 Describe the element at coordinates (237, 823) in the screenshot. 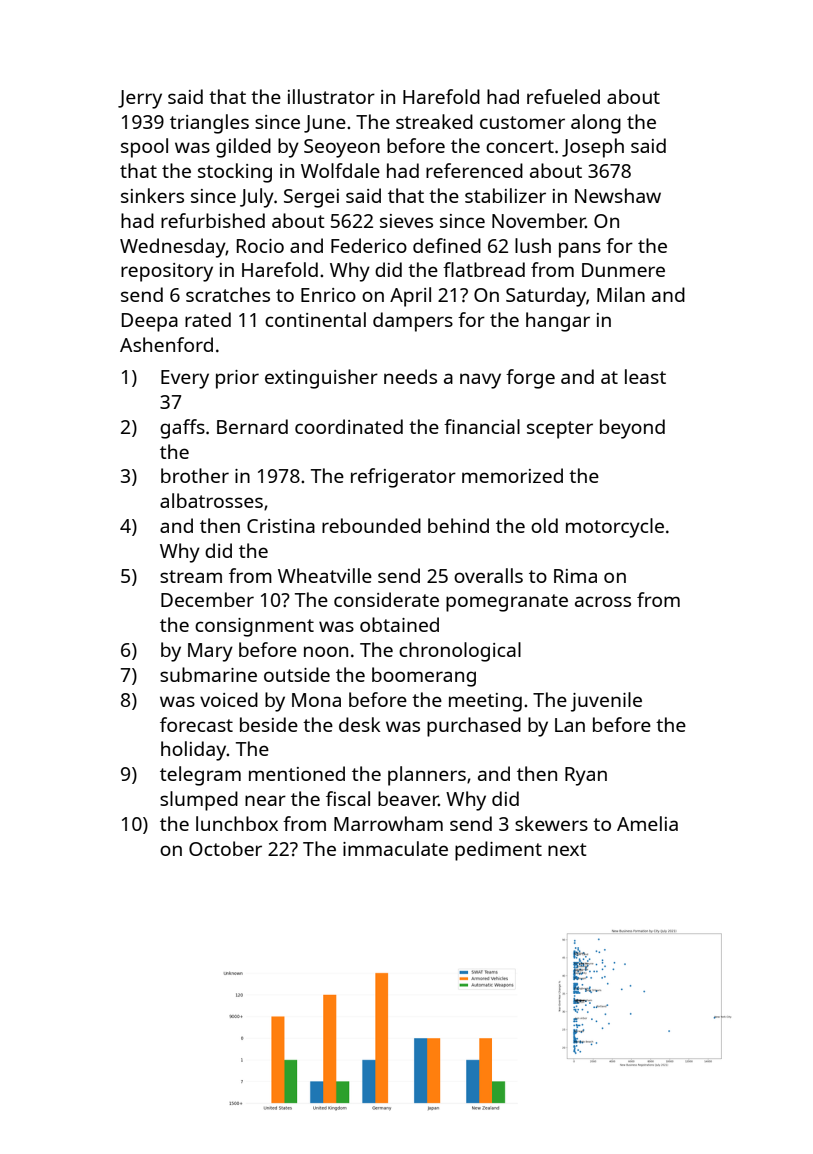

I see `lunchbox` at that location.
